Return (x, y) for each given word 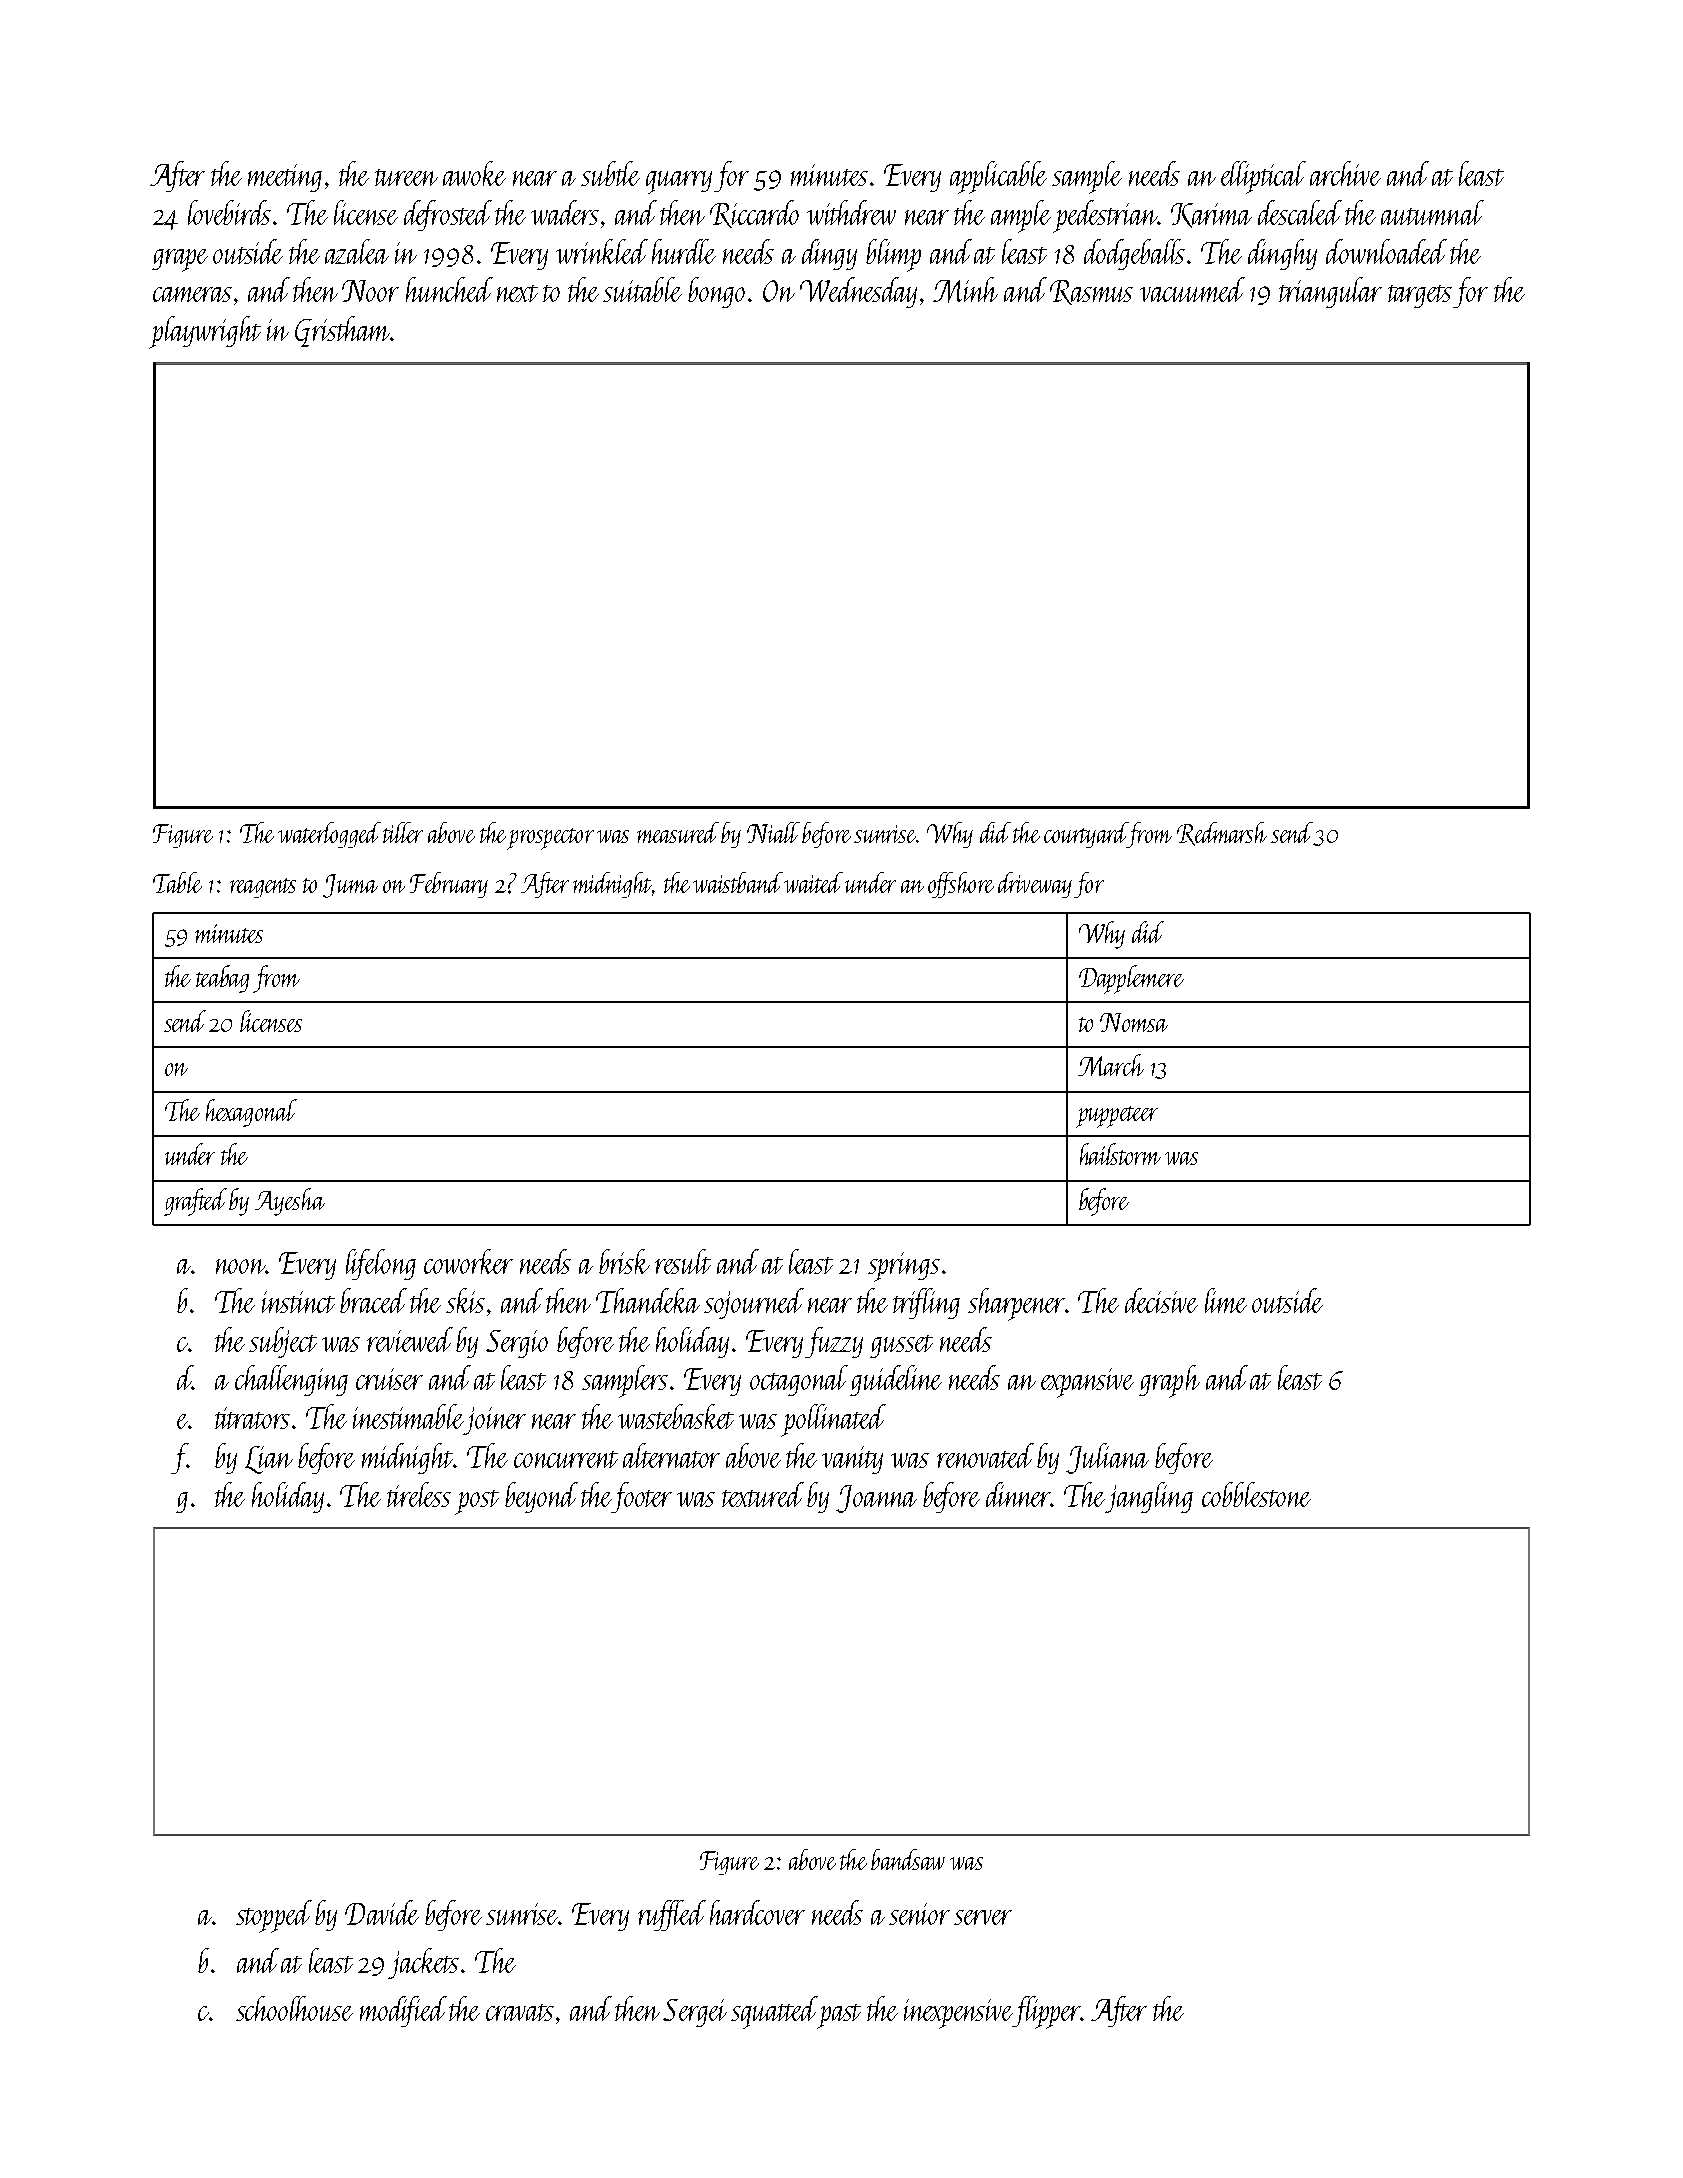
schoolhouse (294, 2008)
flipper (1047, 2012)
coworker (468, 1261)
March (1111, 1065)
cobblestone (1256, 1494)
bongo (716, 292)
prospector (550, 839)
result (683, 1261)
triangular (1330, 292)
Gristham (342, 331)
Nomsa (1134, 1022)
